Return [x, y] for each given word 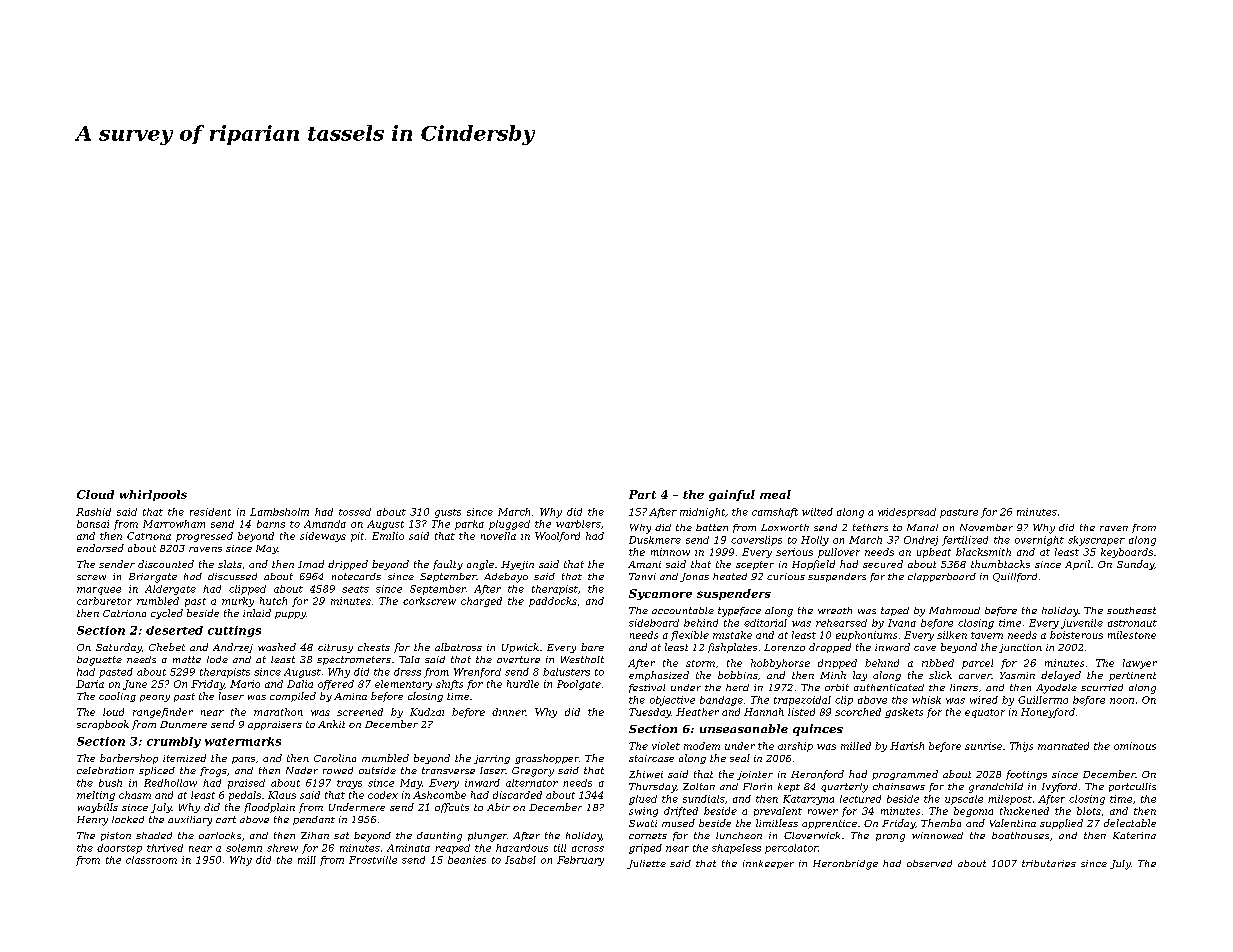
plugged [509, 525]
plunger [487, 837]
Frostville [373, 860]
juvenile [1082, 624]
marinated [1063, 746]
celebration [105, 770]
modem [702, 746]
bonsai [93, 524]
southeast [1131, 610]
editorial [765, 623]
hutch [273, 601]
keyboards [1127, 553]
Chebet [167, 647]
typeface [739, 612]
